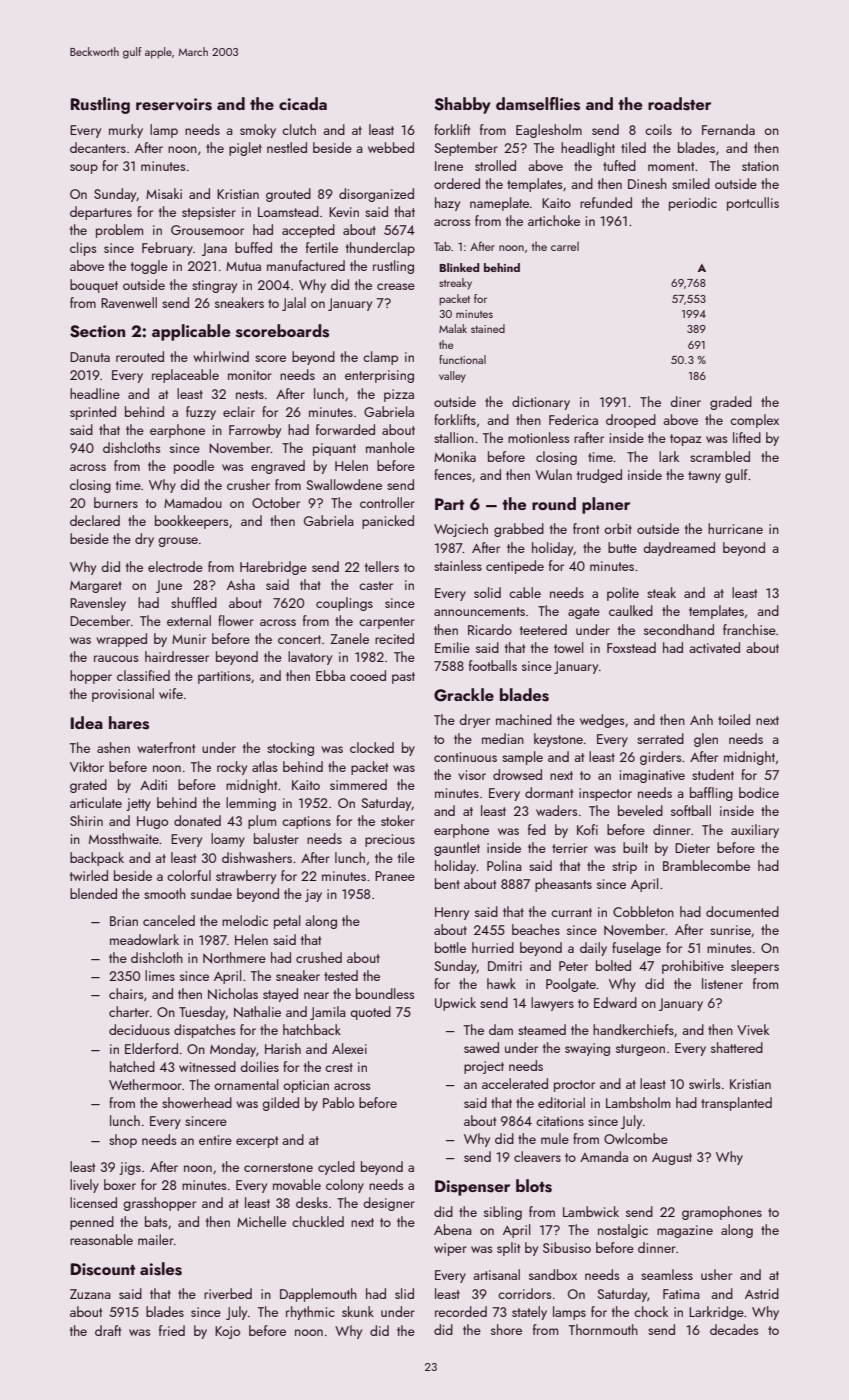  What do you see at coordinates (174, 104) in the screenshot?
I see `reservoirs` at bounding box center [174, 104].
